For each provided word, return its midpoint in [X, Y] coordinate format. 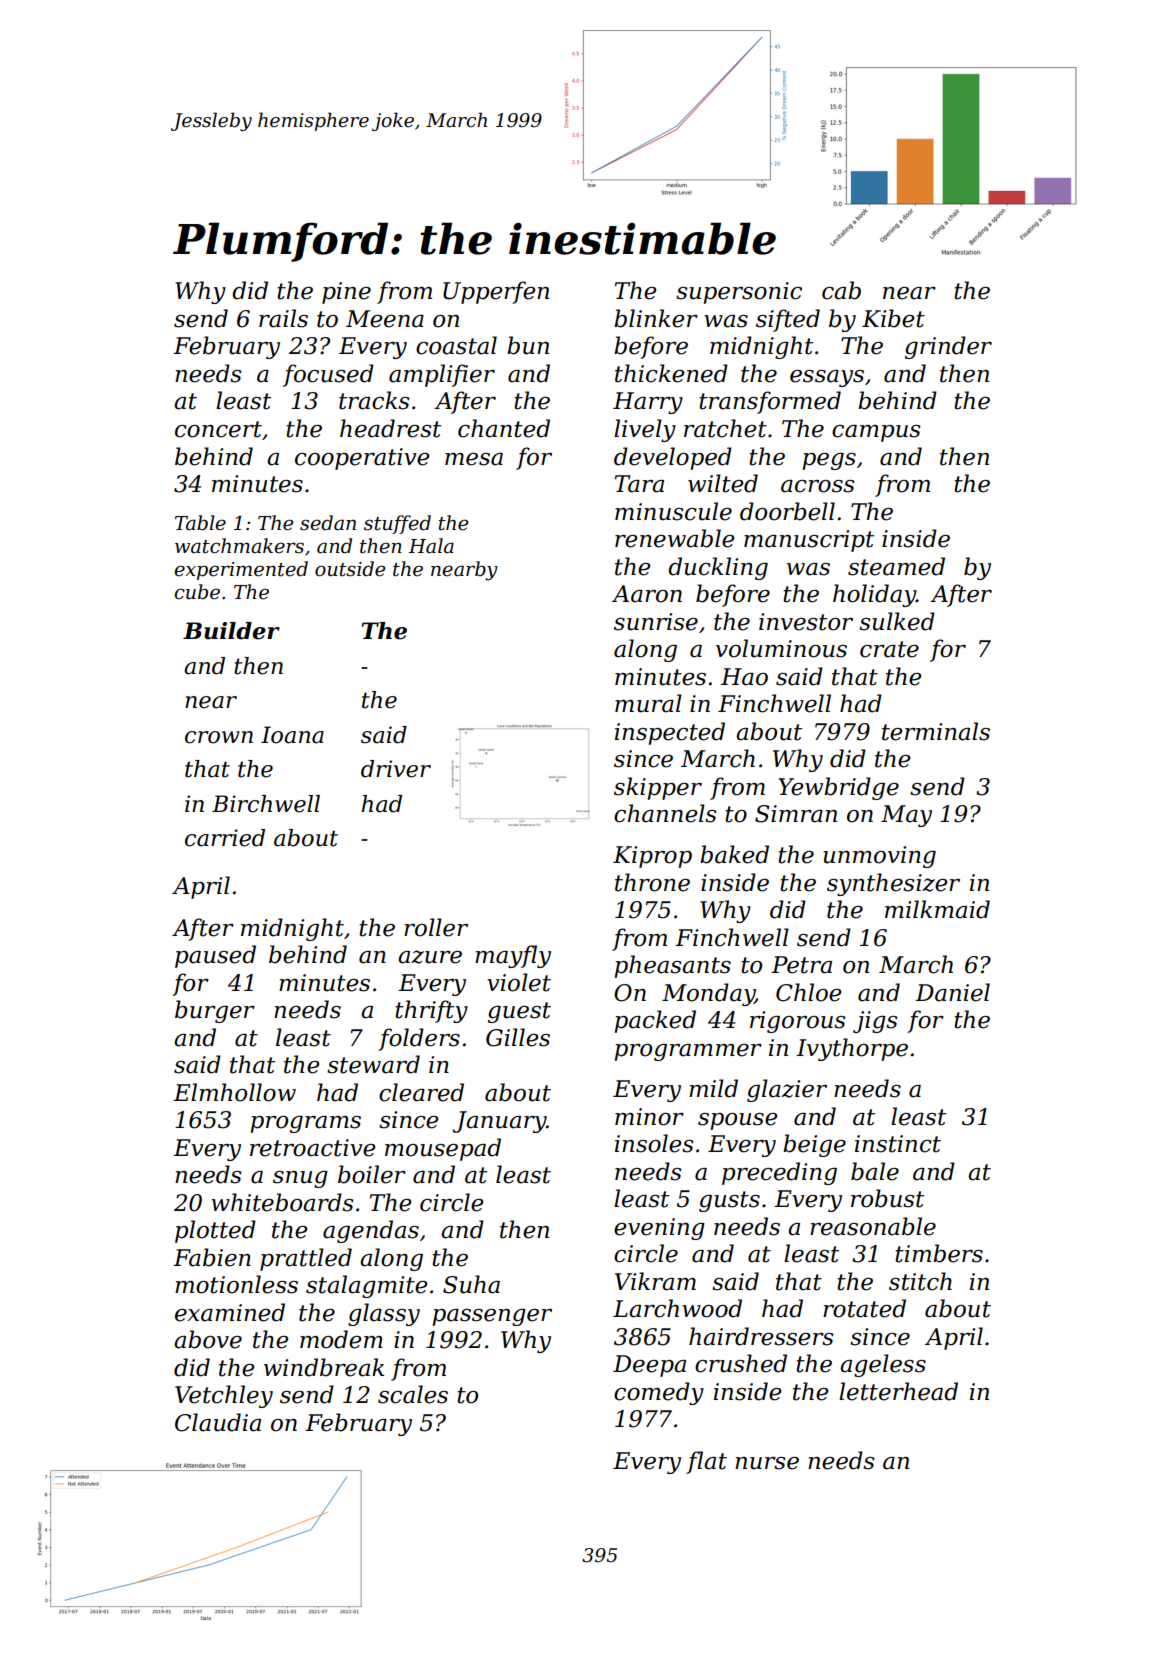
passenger [492, 1317]
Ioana [292, 735]
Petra [801, 965]
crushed [741, 1363]
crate [889, 649]
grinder [948, 347]
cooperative [362, 459]
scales [413, 1394]
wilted [723, 483]
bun [528, 345]
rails [283, 318]
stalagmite [366, 1286]
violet [519, 982]
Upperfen [496, 292]
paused [215, 956]
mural [648, 703]
